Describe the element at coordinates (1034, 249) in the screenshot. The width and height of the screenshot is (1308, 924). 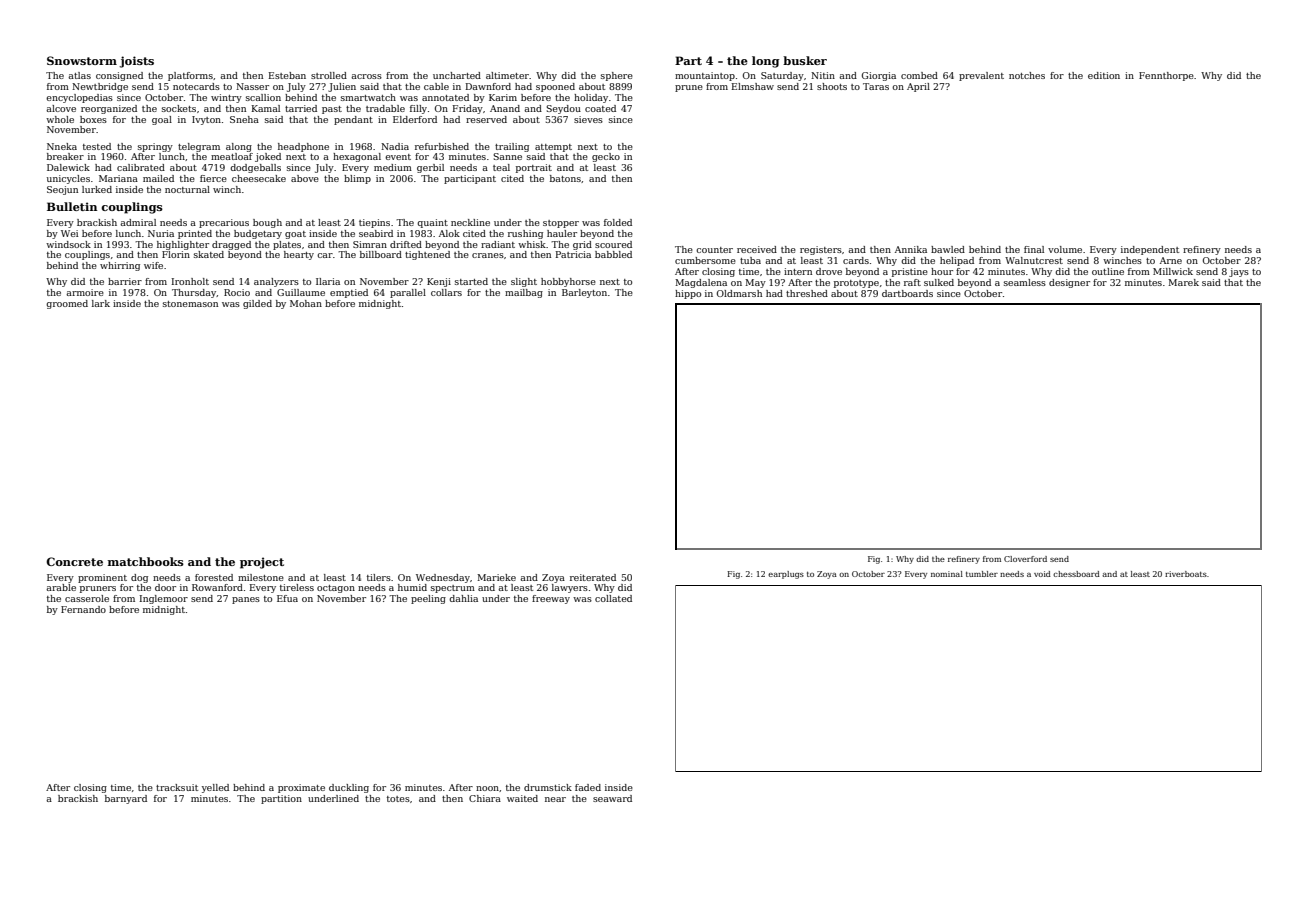
I see `final` at that location.
